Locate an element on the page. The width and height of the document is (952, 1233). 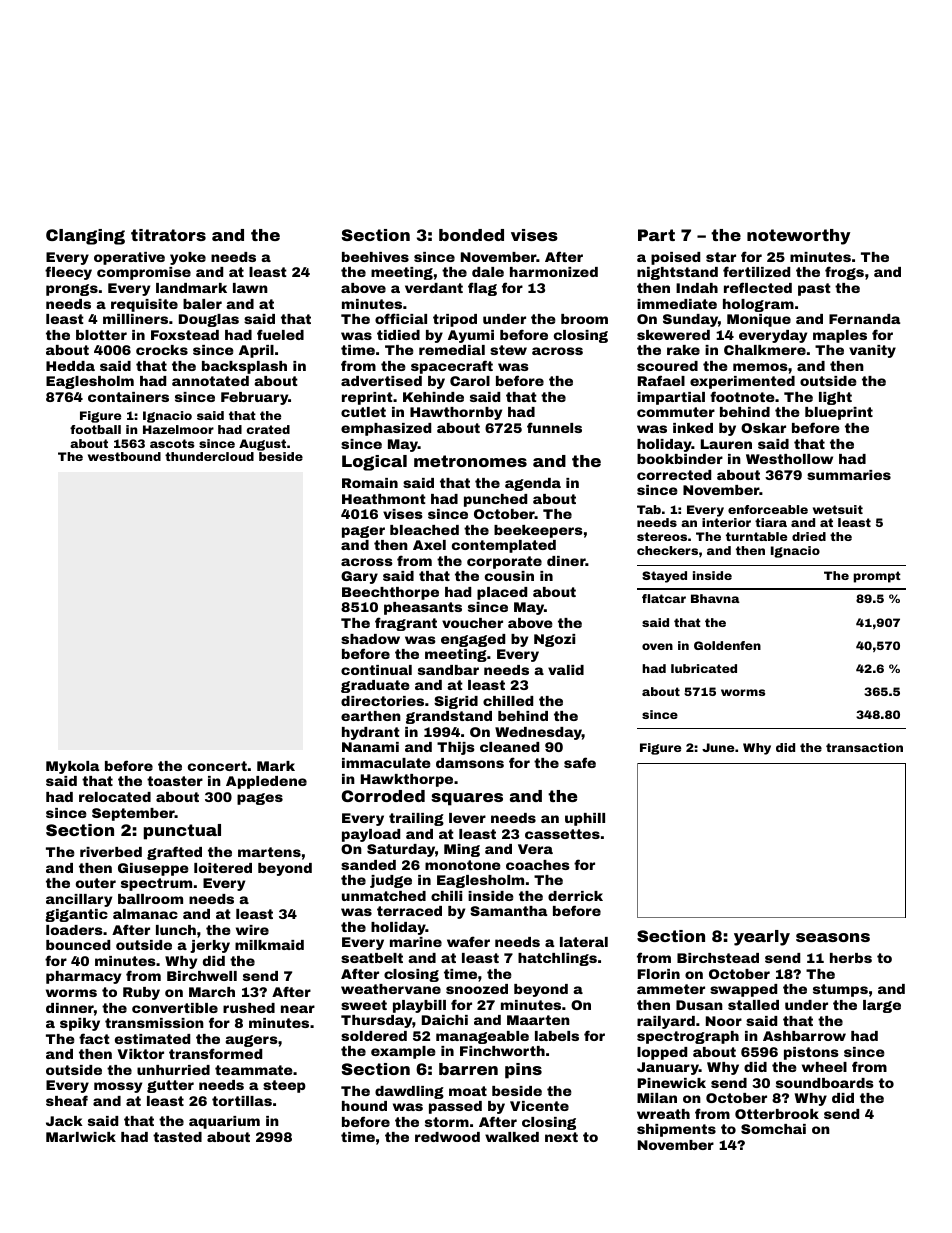
shadow is located at coordinates (370, 639).
